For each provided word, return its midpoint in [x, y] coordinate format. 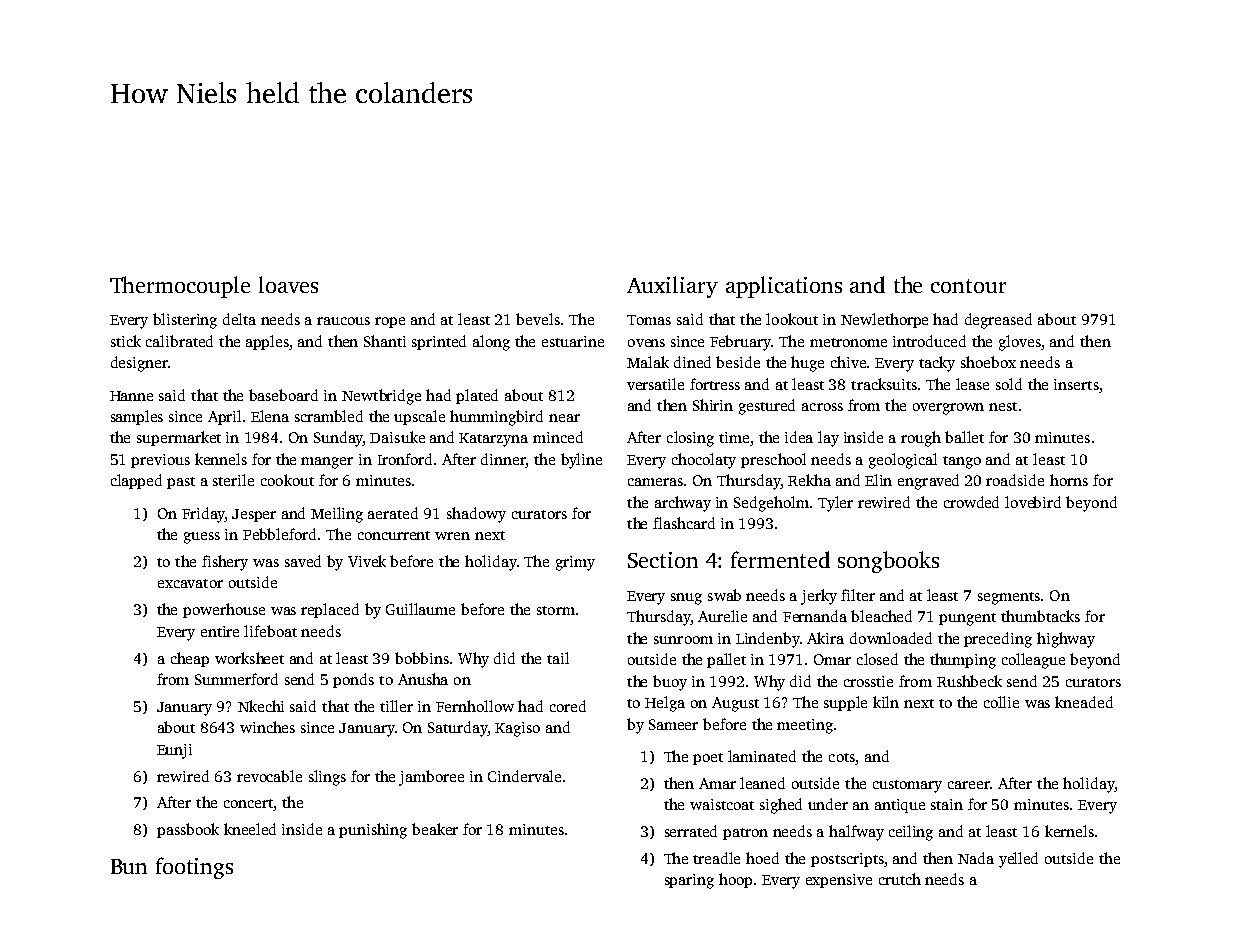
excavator [190, 583]
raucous [343, 321]
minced [558, 437]
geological [903, 461]
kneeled [250, 829]
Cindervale [524, 776]
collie [1001, 702]
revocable [269, 776]
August [735, 704]
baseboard [283, 395]
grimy [575, 563]
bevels [538, 319]
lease [972, 384]
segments [1009, 598]
